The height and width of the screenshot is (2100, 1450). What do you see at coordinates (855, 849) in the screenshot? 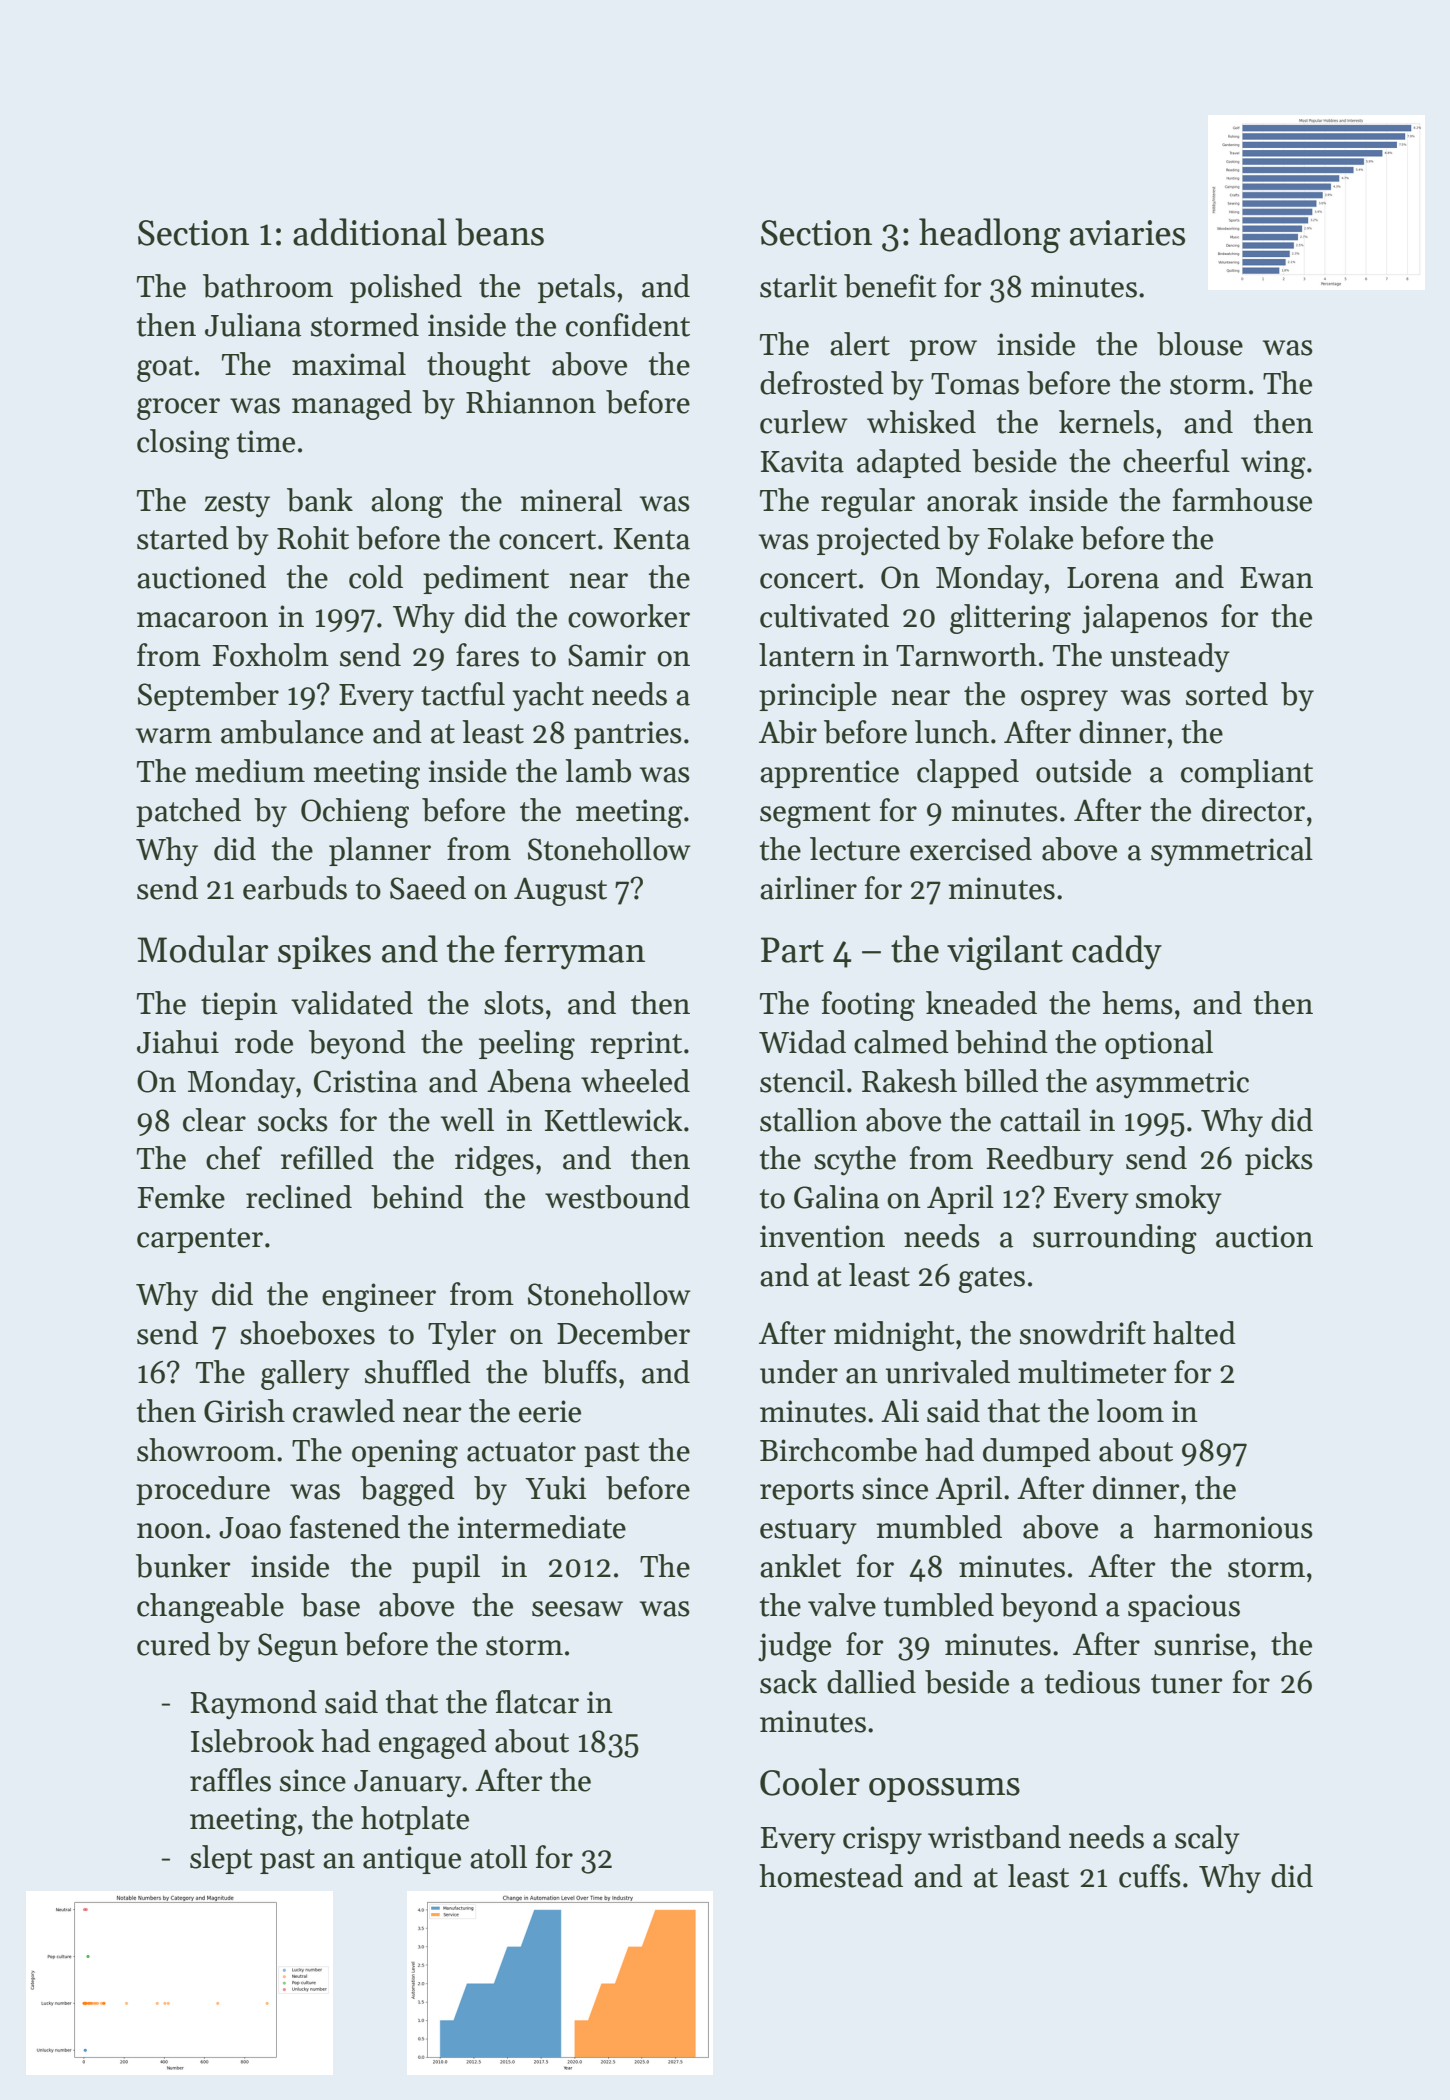
I see `lecture` at bounding box center [855, 849].
